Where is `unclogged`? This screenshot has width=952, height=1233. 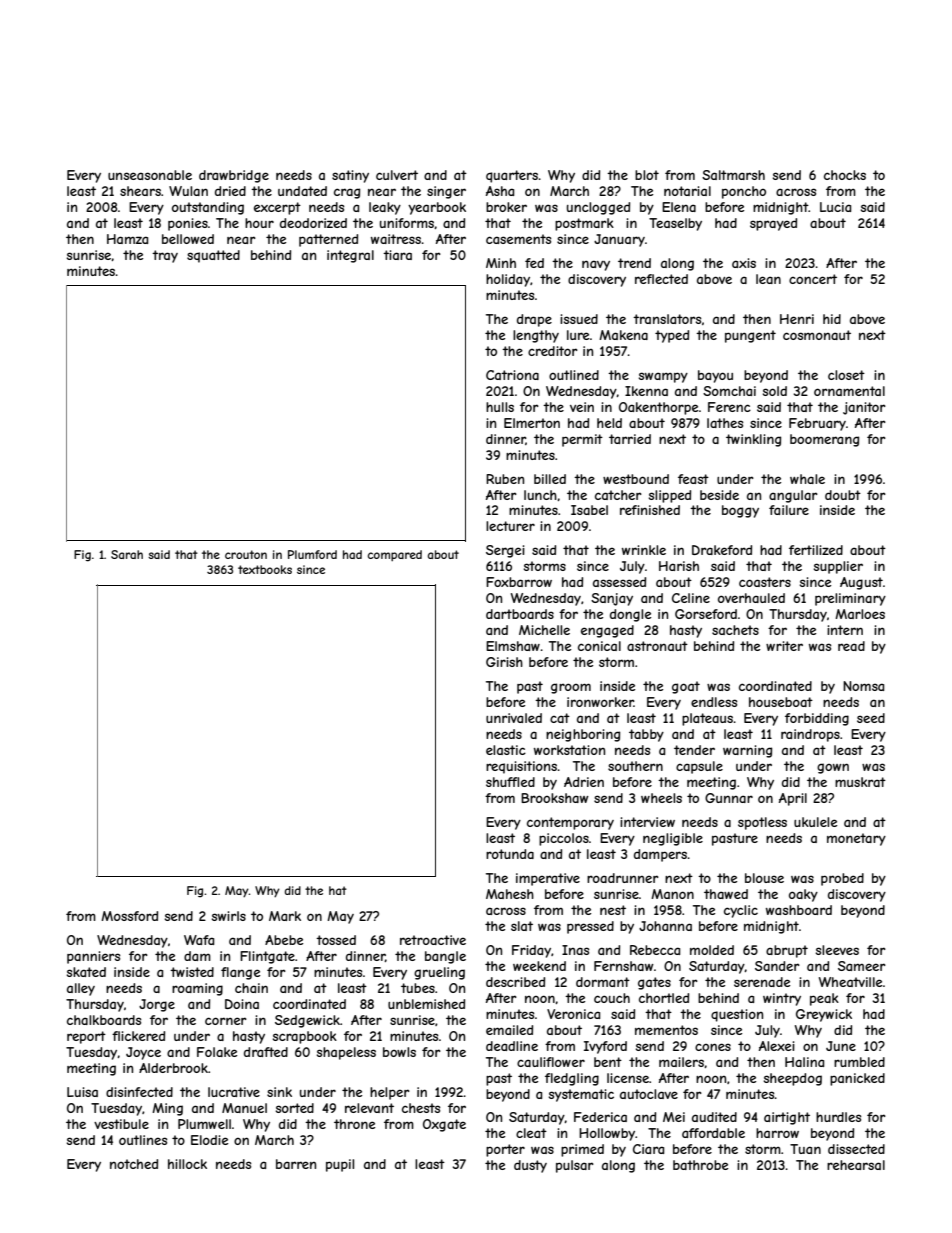
unclogged is located at coordinates (598, 208).
